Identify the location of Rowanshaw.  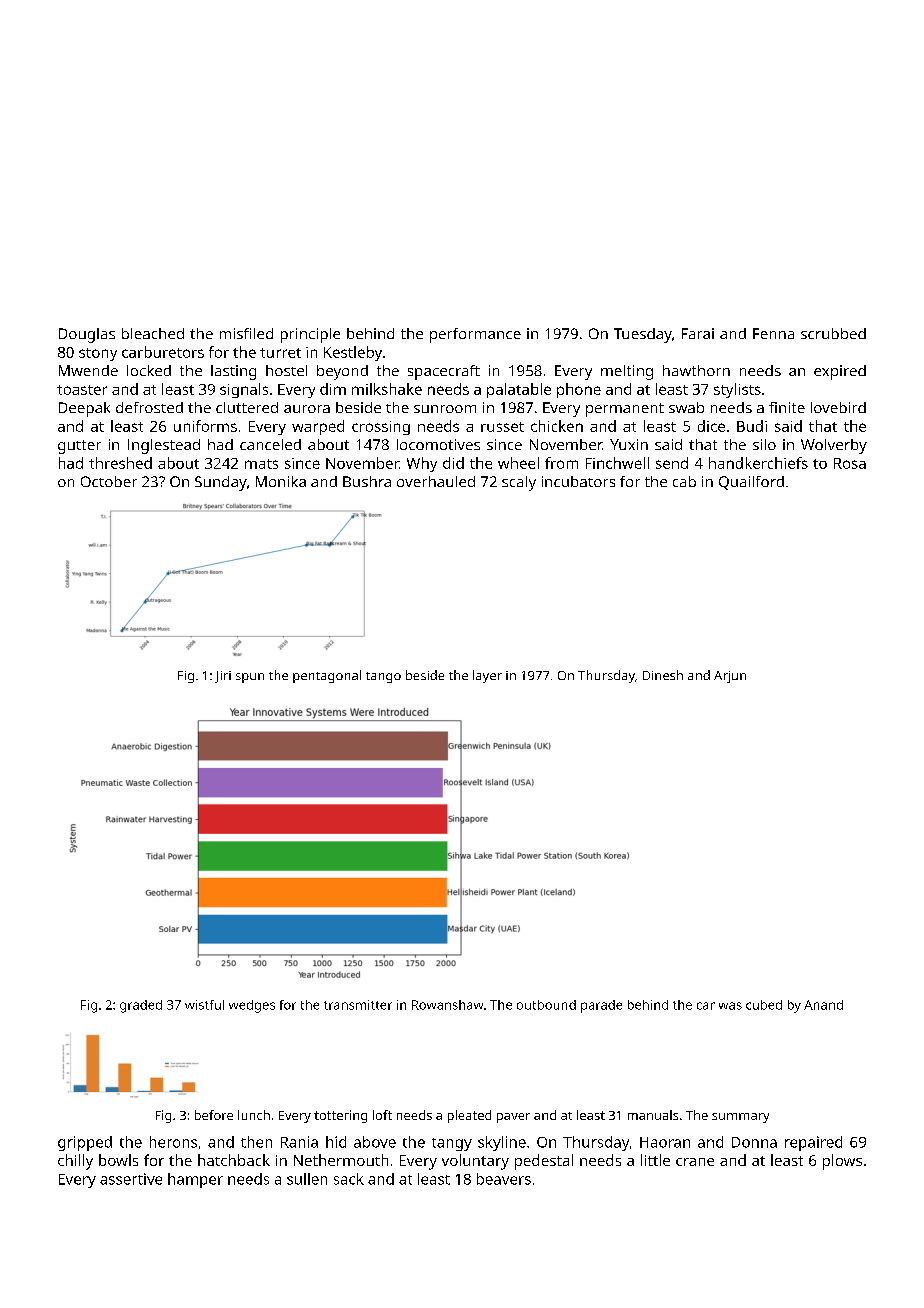
(447, 1005).
